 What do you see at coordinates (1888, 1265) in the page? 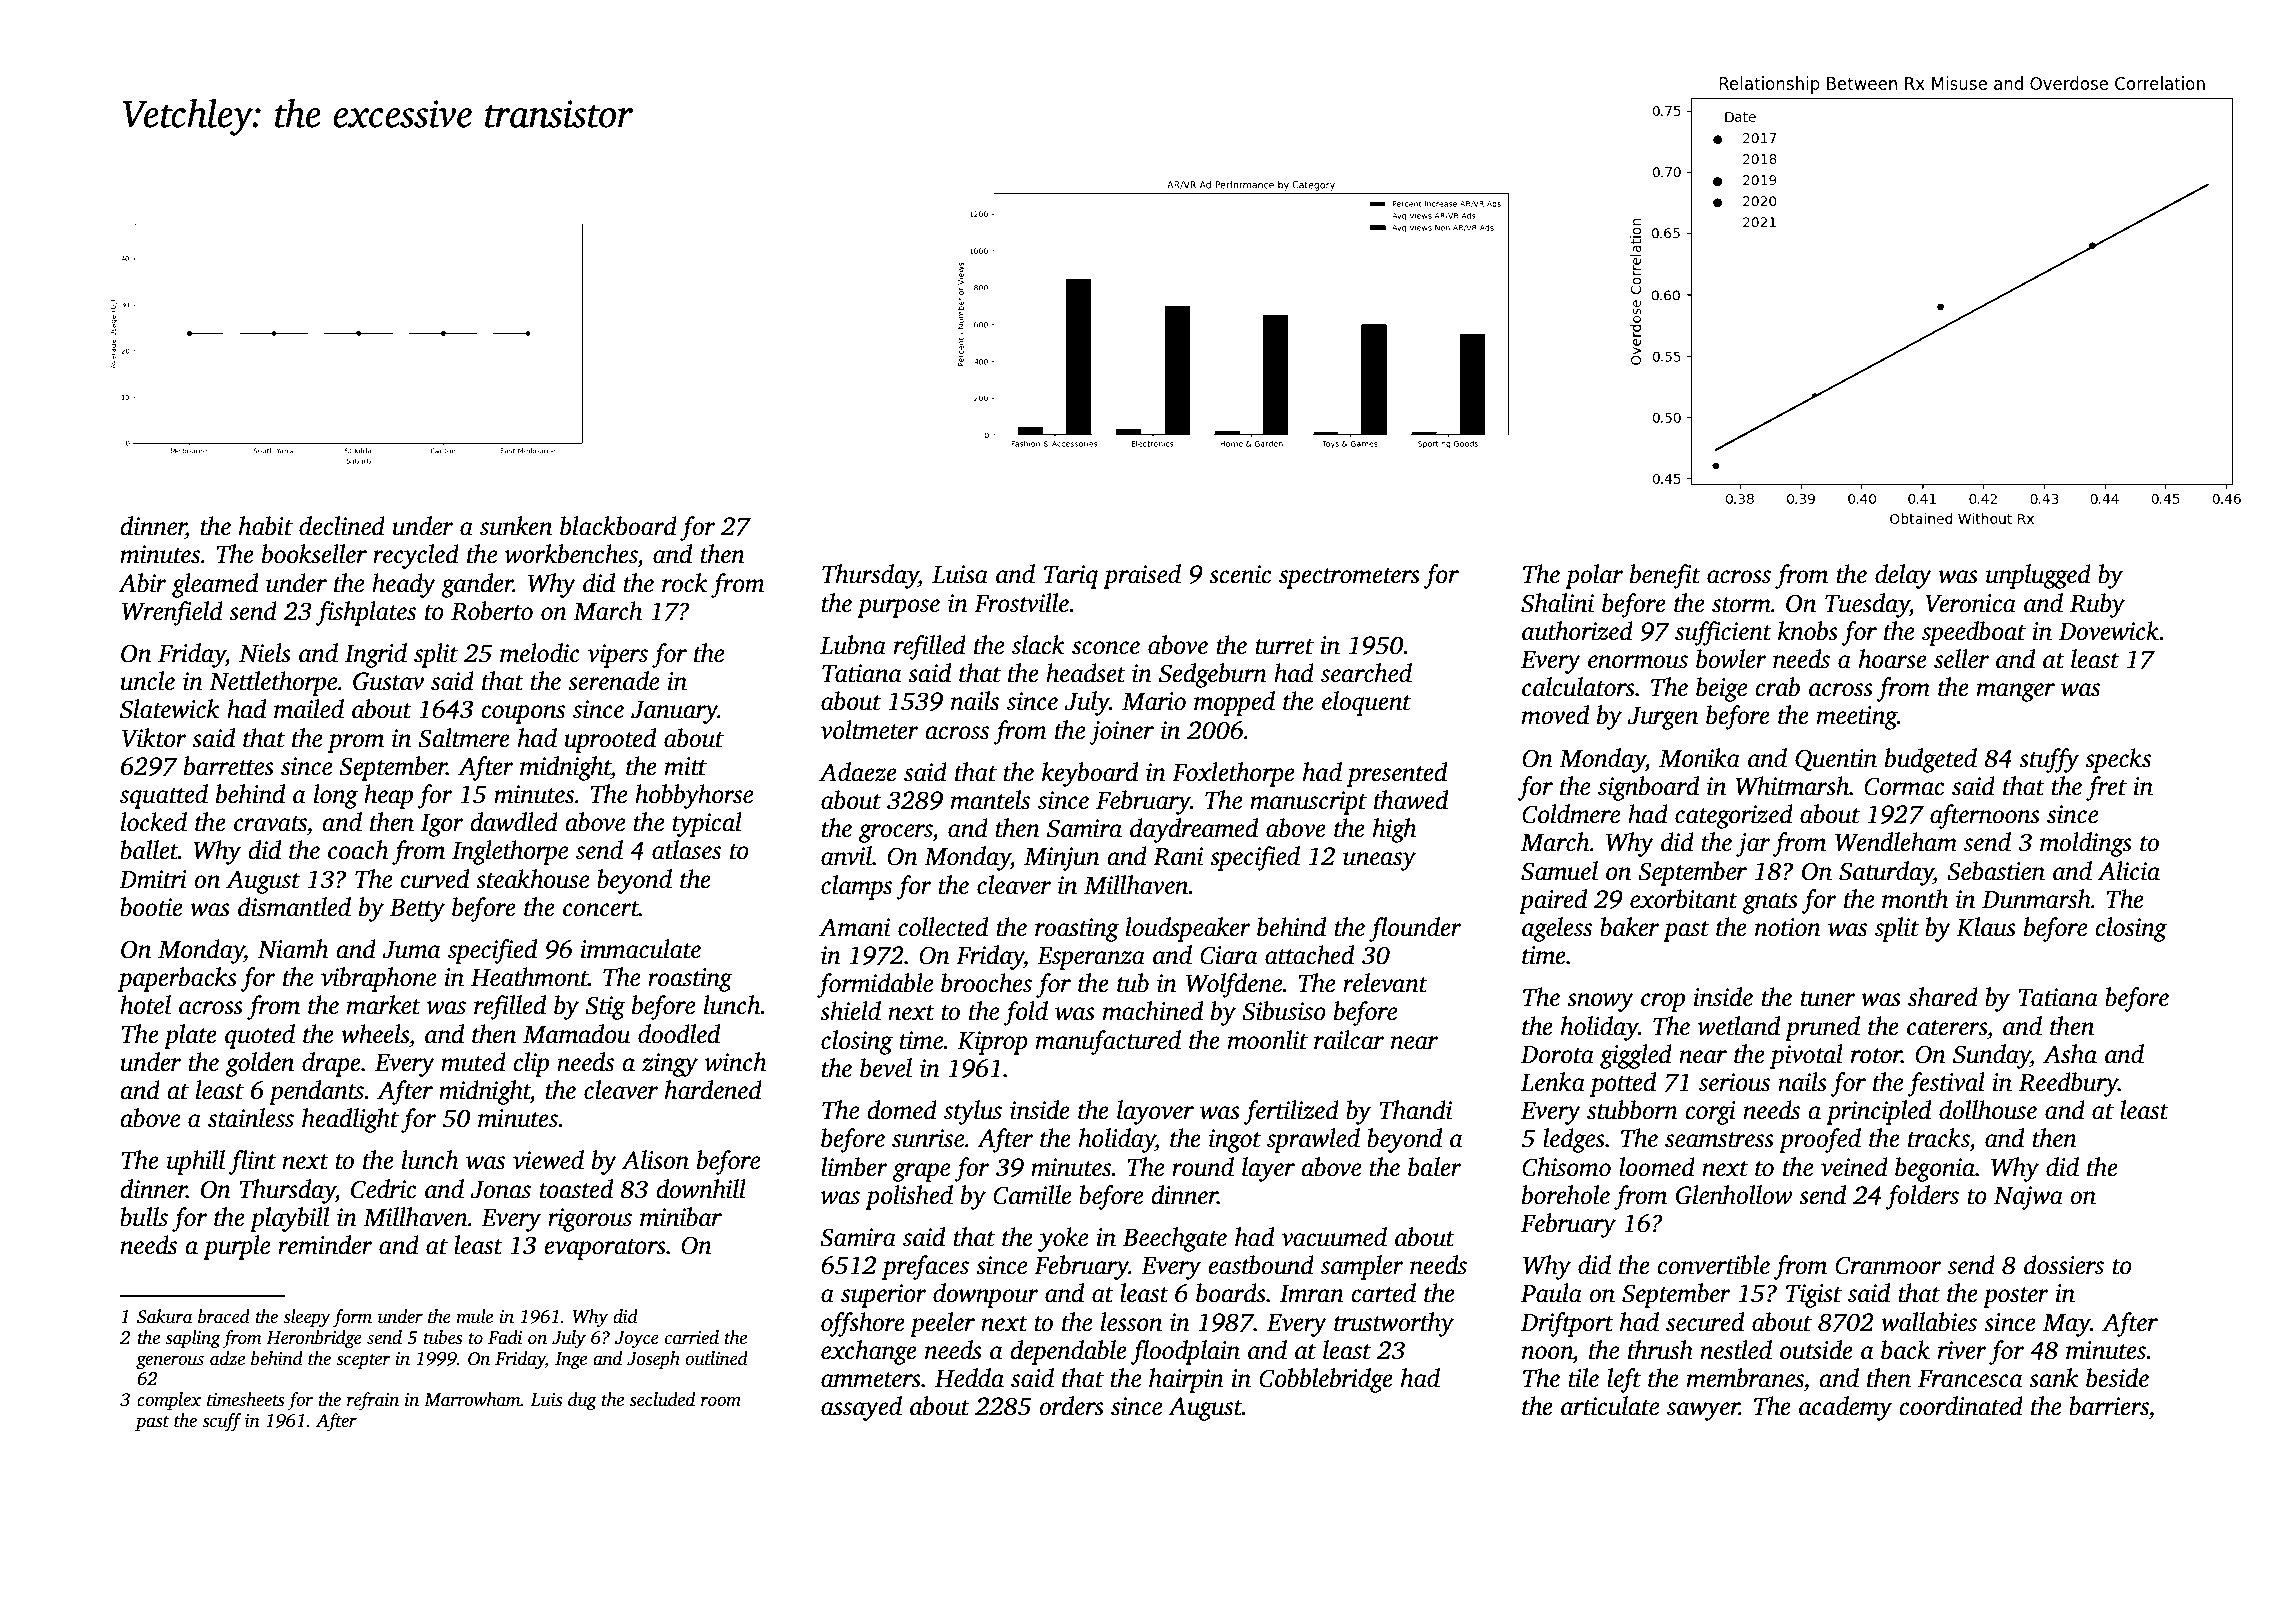
I see `Cranmoor` at bounding box center [1888, 1265].
